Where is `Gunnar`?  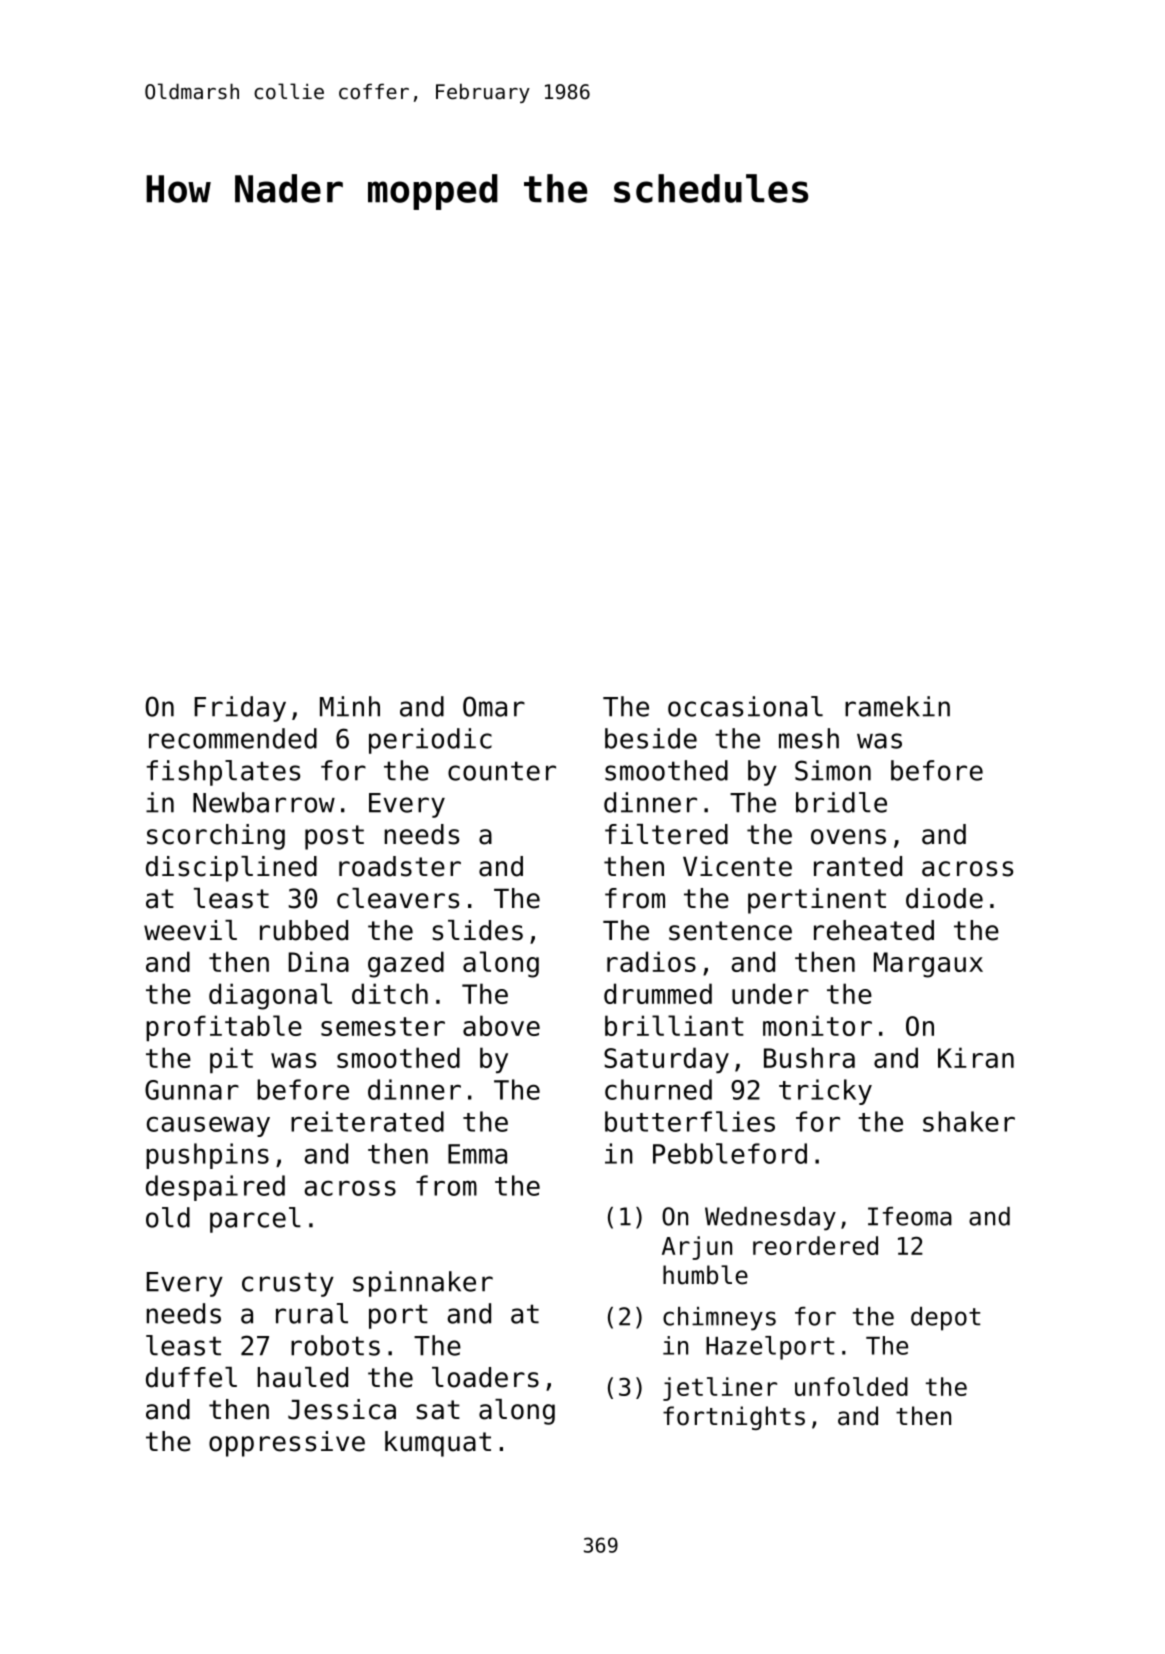 Gunnar is located at coordinates (192, 1090).
